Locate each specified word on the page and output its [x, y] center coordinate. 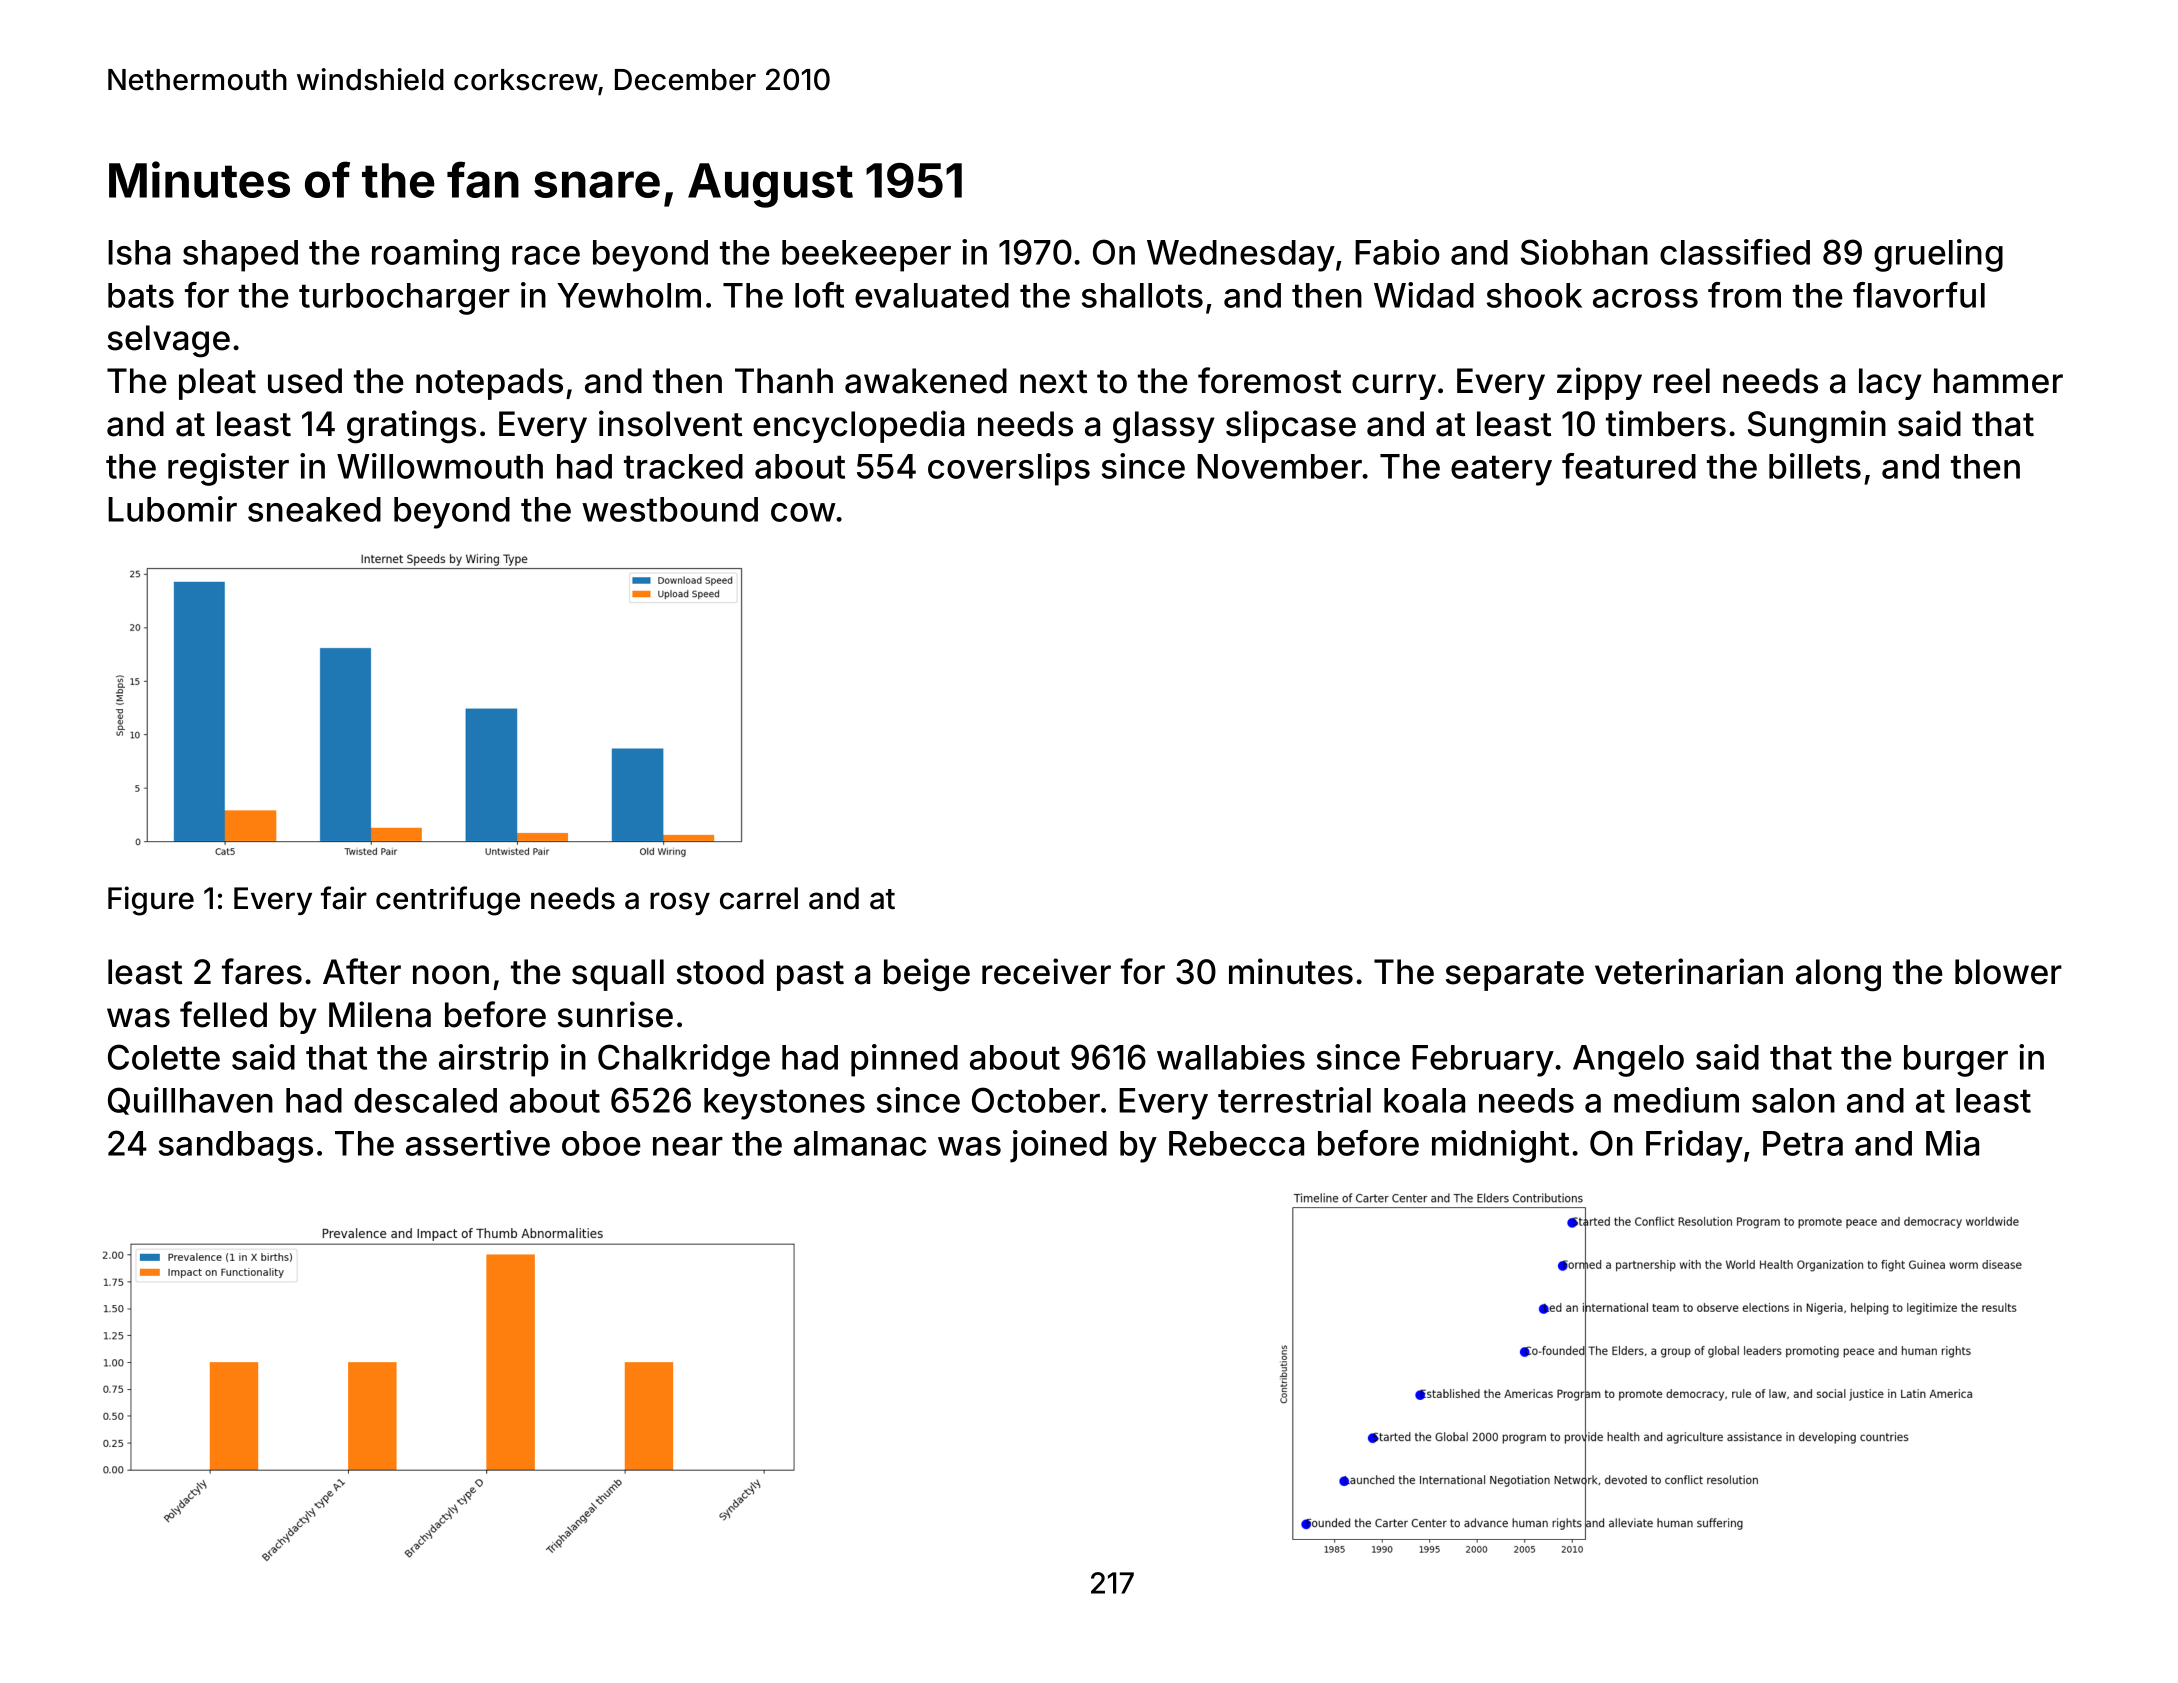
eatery [1501, 470]
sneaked [314, 509]
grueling [1938, 255]
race [546, 255]
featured [1629, 466]
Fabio [1397, 252]
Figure [151, 901]
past [810, 976]
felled [223, 1014]
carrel [759, 898]
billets [1815, 466]
